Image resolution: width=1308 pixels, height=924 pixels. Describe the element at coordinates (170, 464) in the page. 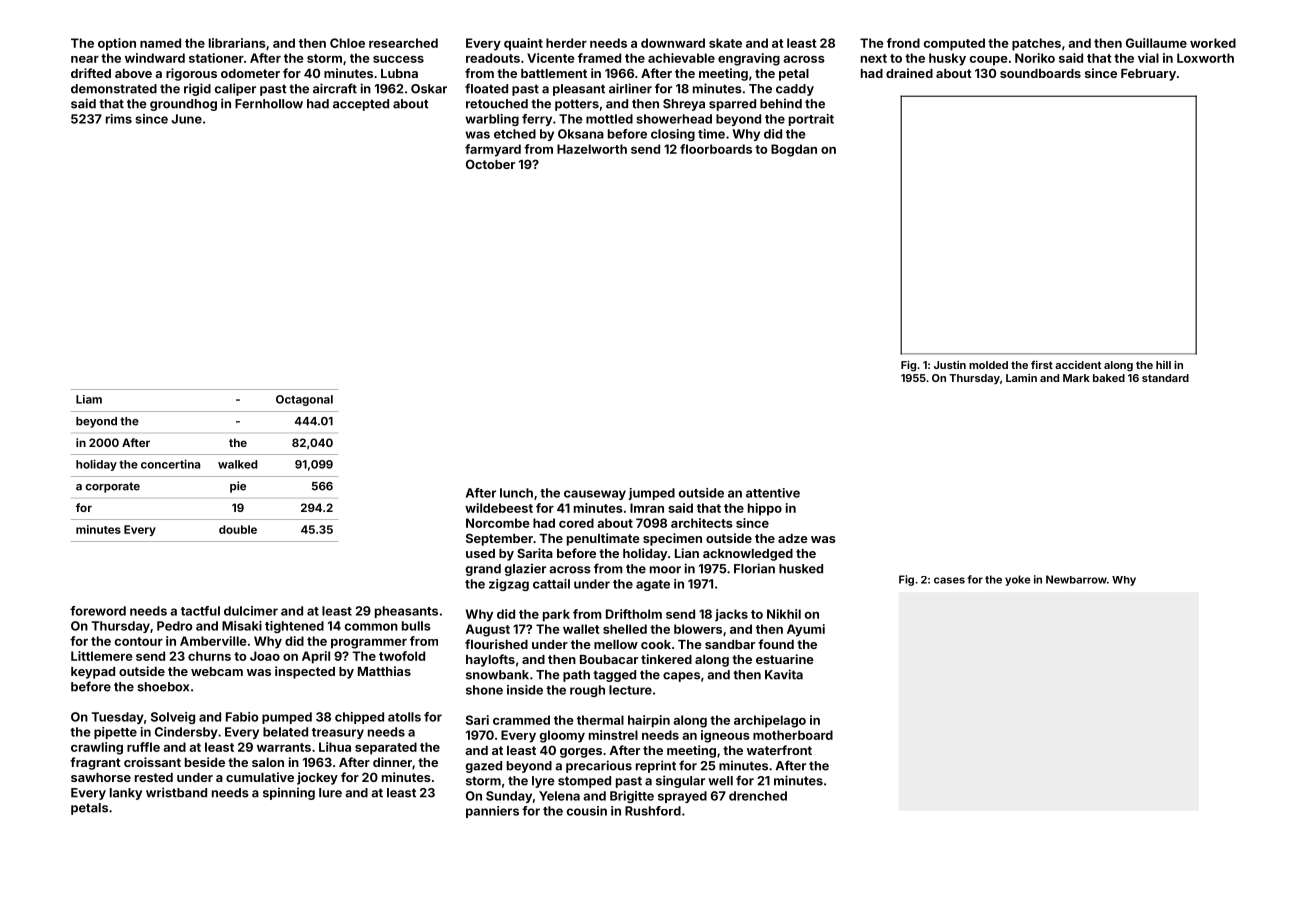

I see `concertina` at that location.
